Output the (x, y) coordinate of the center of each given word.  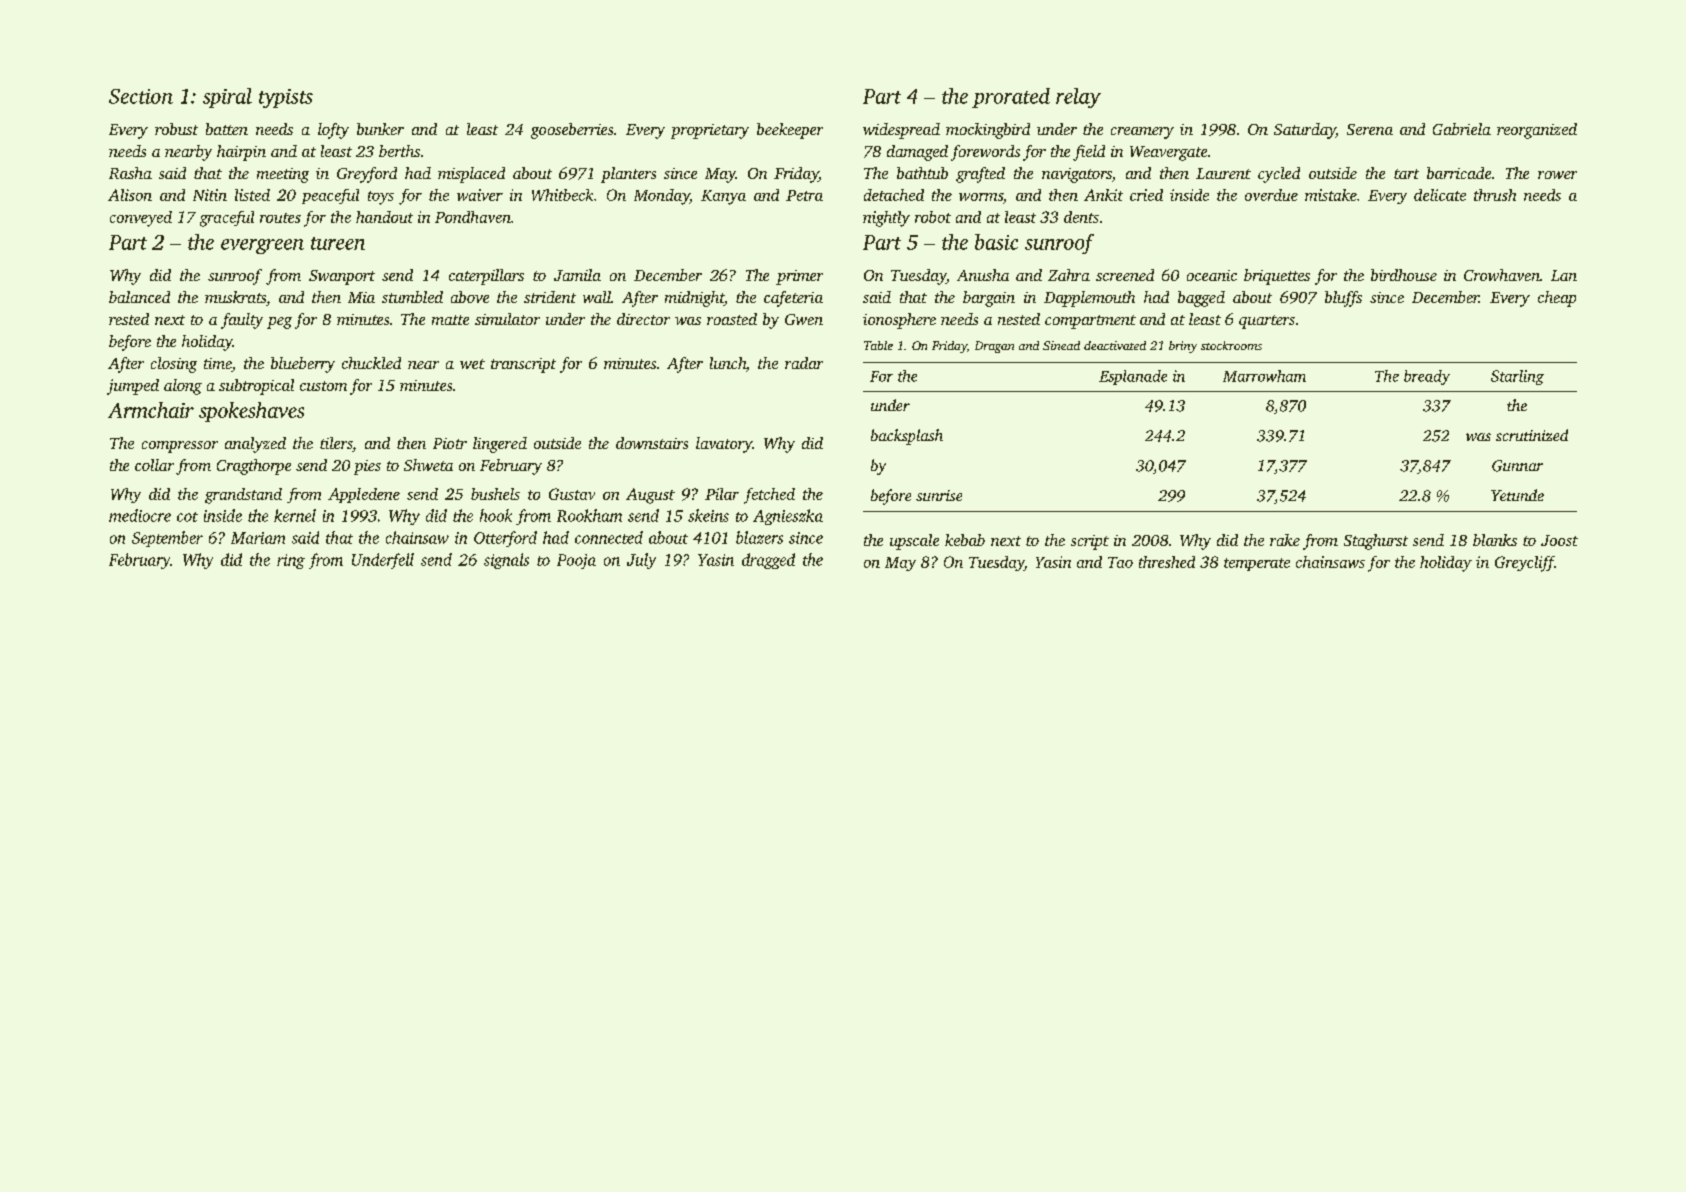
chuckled (371, 363)
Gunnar (1517, 466)
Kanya (723, 197)
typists (286, 98)
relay (1078, 98)
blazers (759, 537)
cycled (1279, 175)
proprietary (710, 131)
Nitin (210, 195)
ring (291, 561)
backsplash (907, 437)
